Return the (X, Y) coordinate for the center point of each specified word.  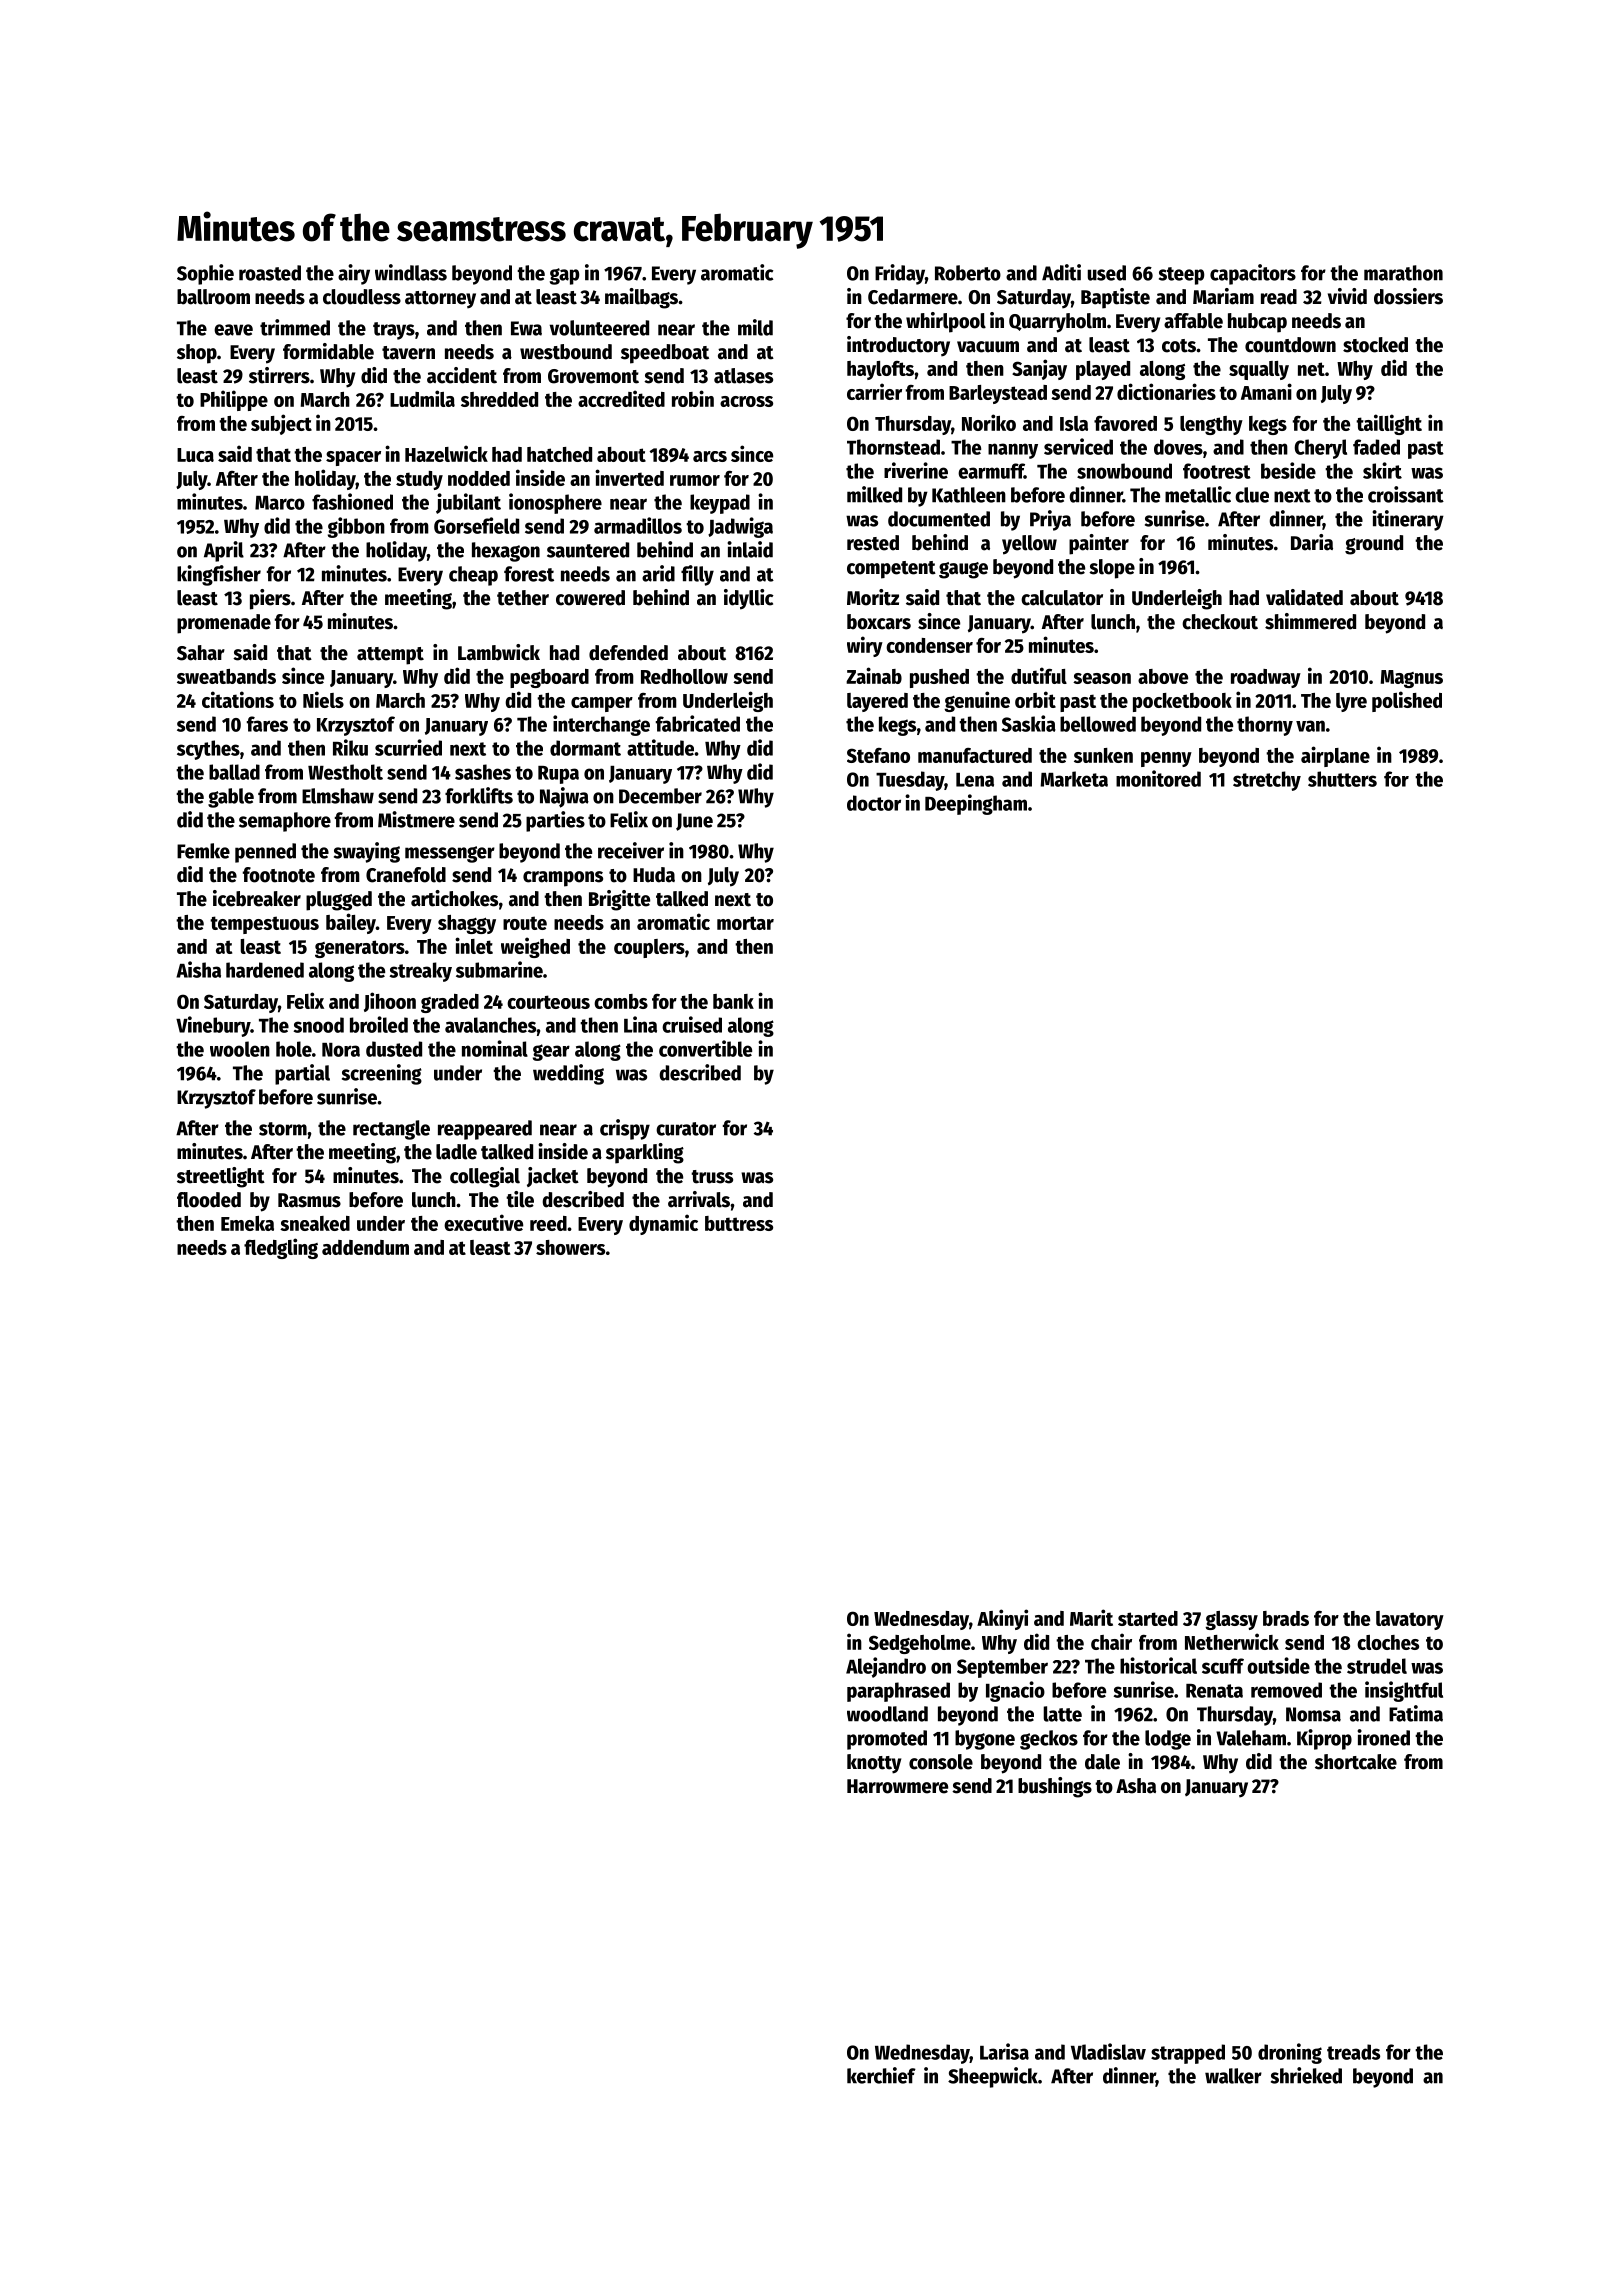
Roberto (968, 273)
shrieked (1306, 2075)
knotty (874, 1764)
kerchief (881, 2075)
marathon (1403, 273)
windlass (411, 272)
